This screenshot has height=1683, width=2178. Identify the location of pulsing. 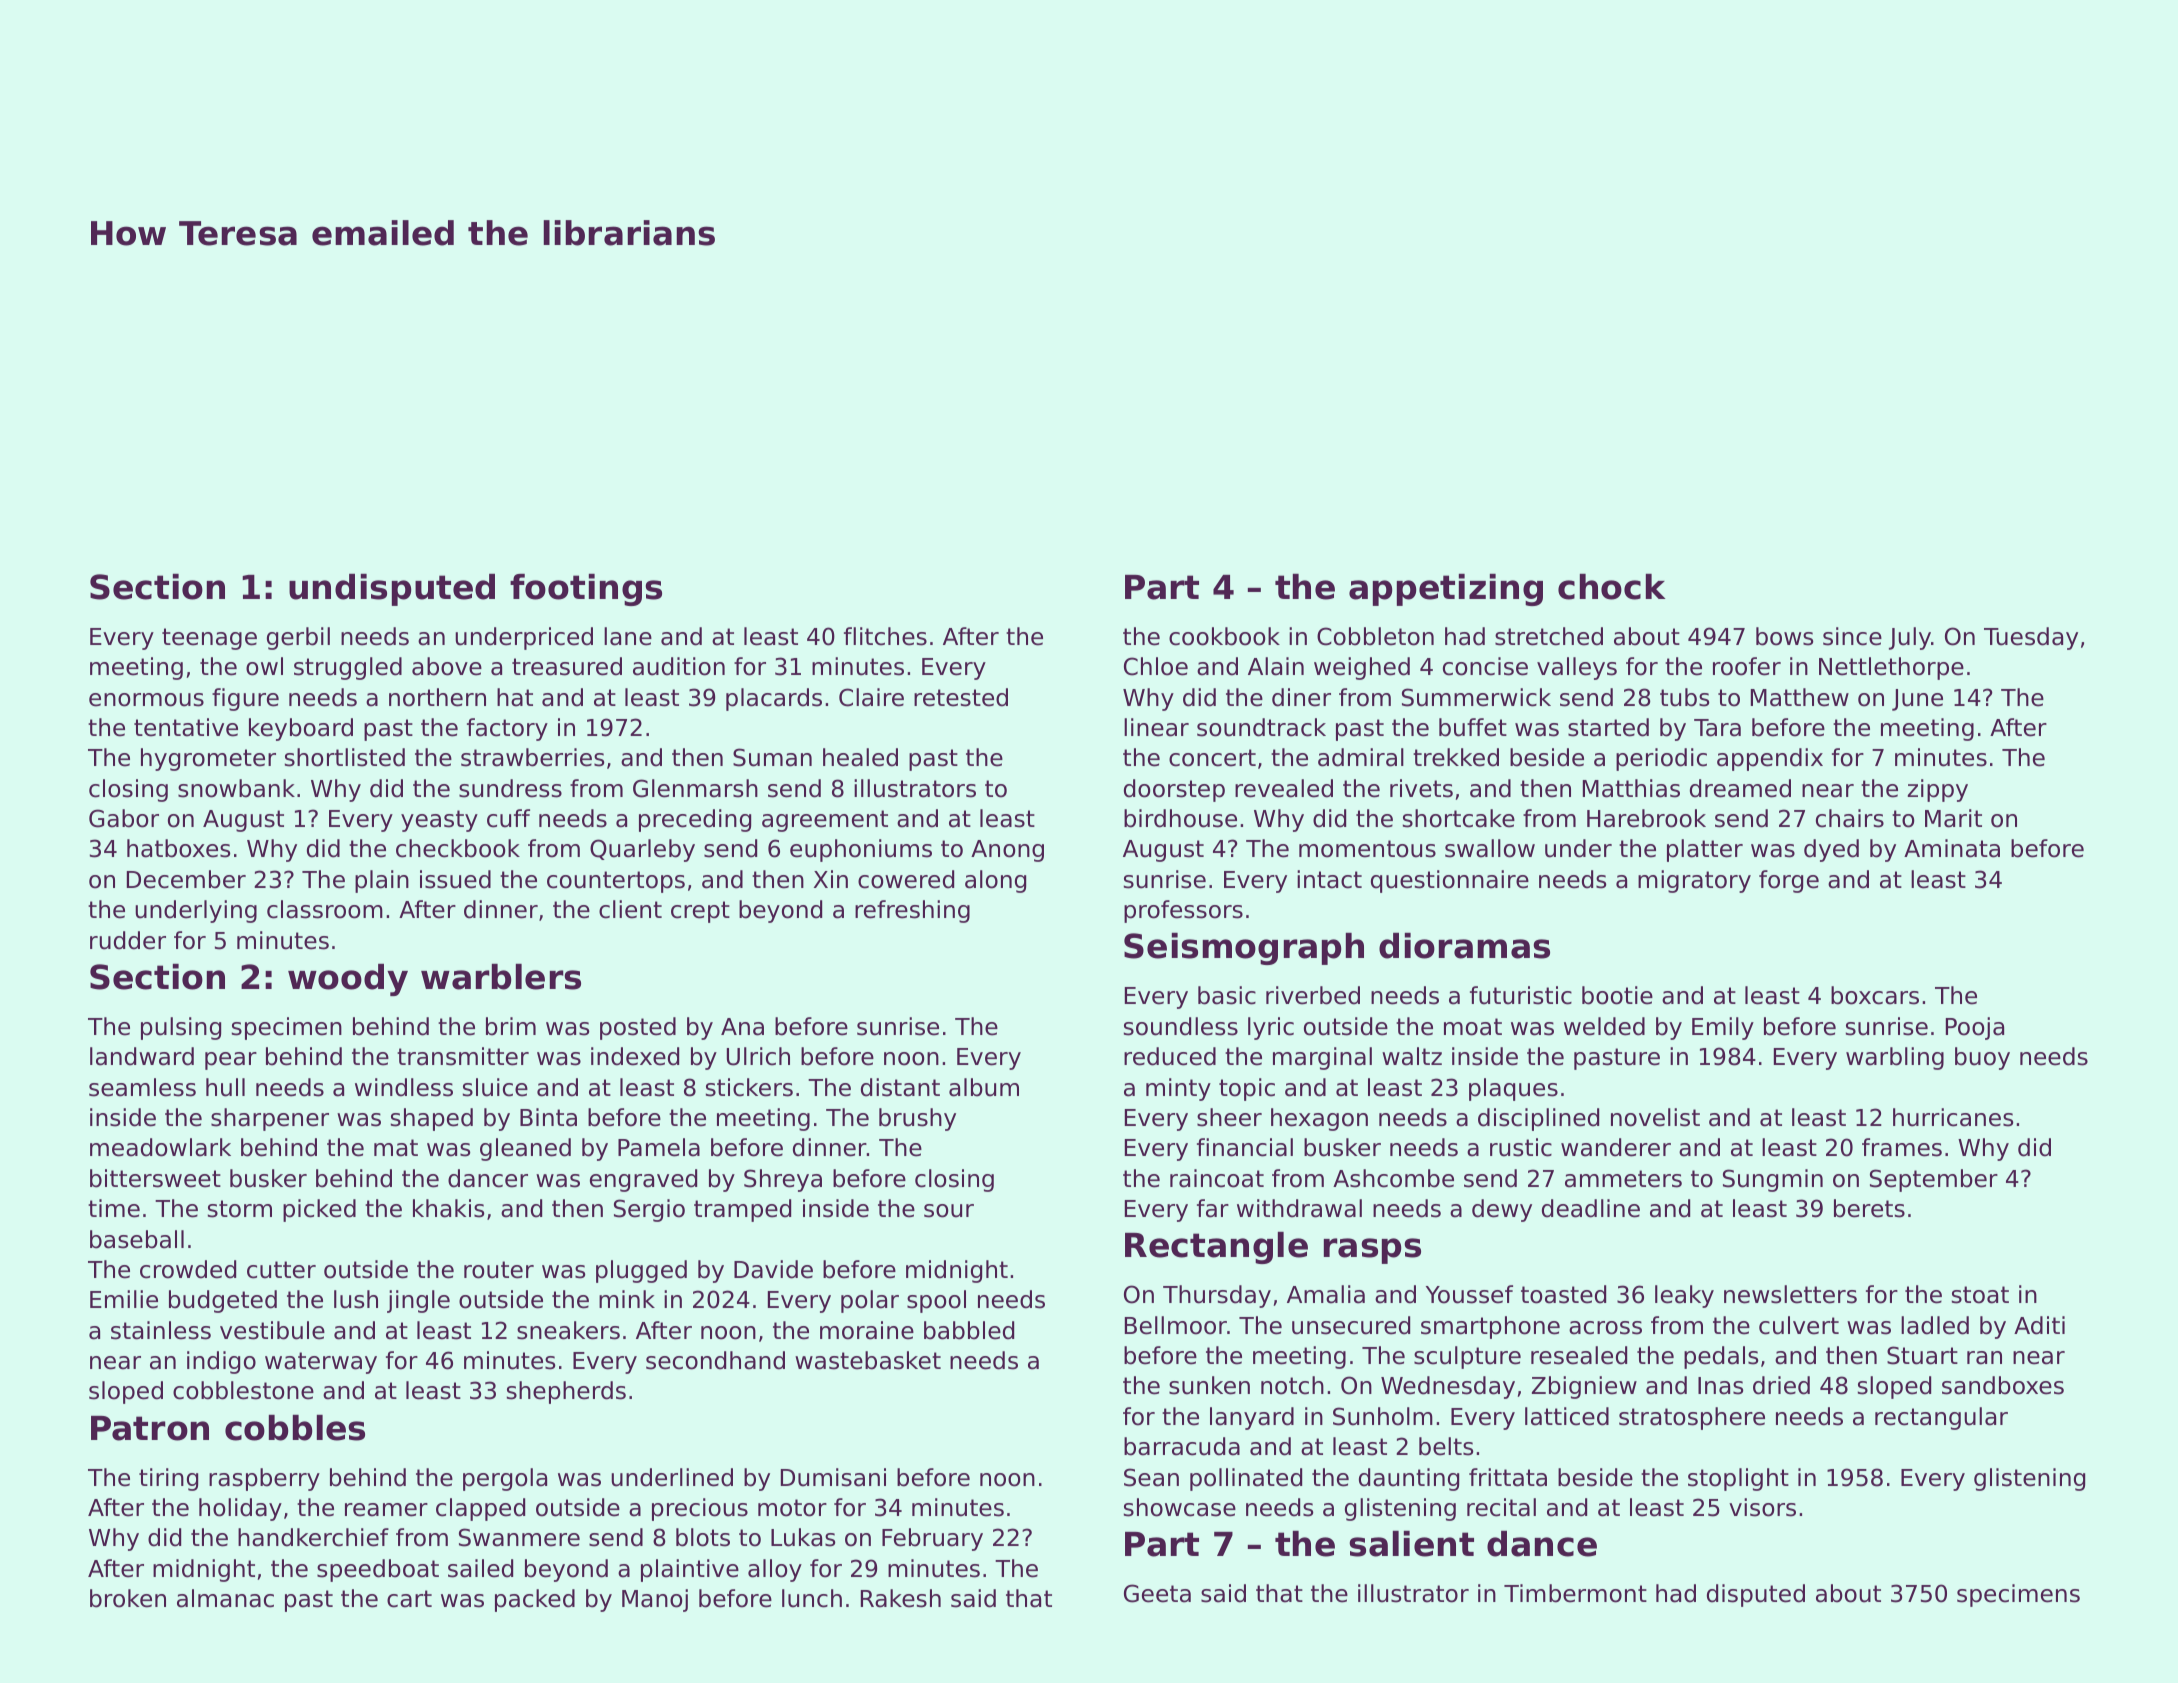
(181, 1028).
